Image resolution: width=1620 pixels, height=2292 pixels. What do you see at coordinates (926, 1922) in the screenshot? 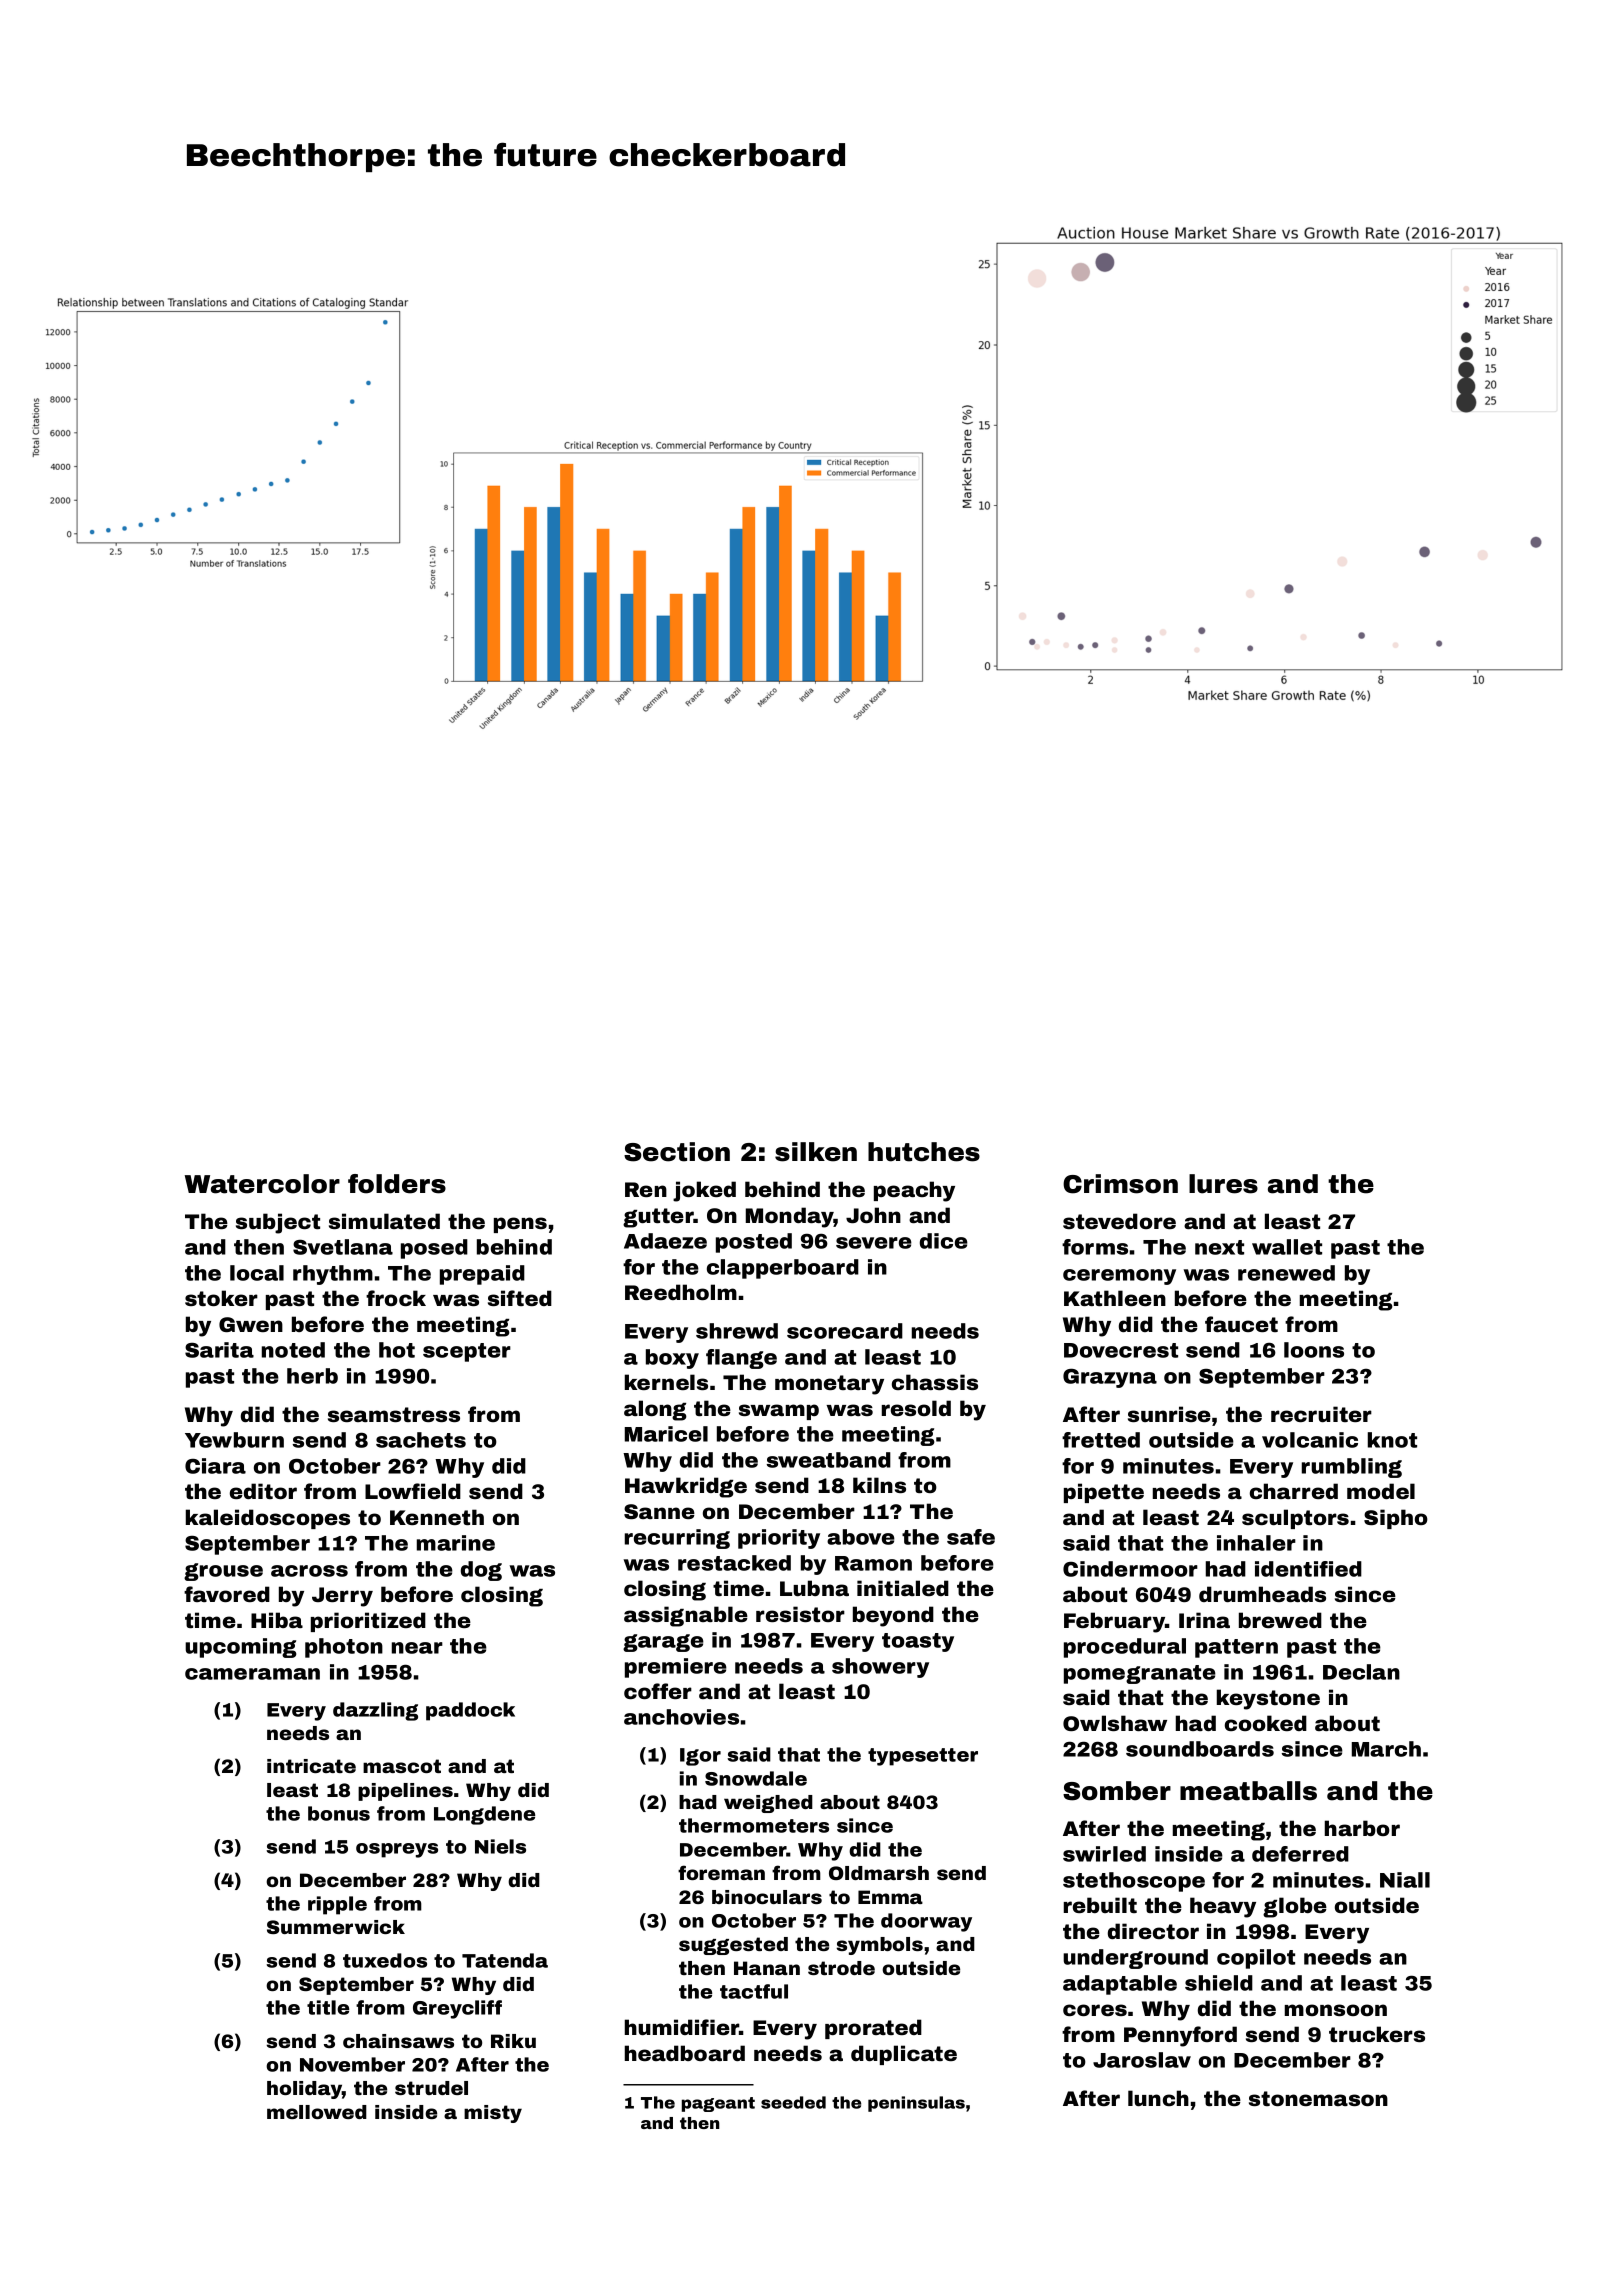
I see `doorway` at bounding box center [926, 1922].
